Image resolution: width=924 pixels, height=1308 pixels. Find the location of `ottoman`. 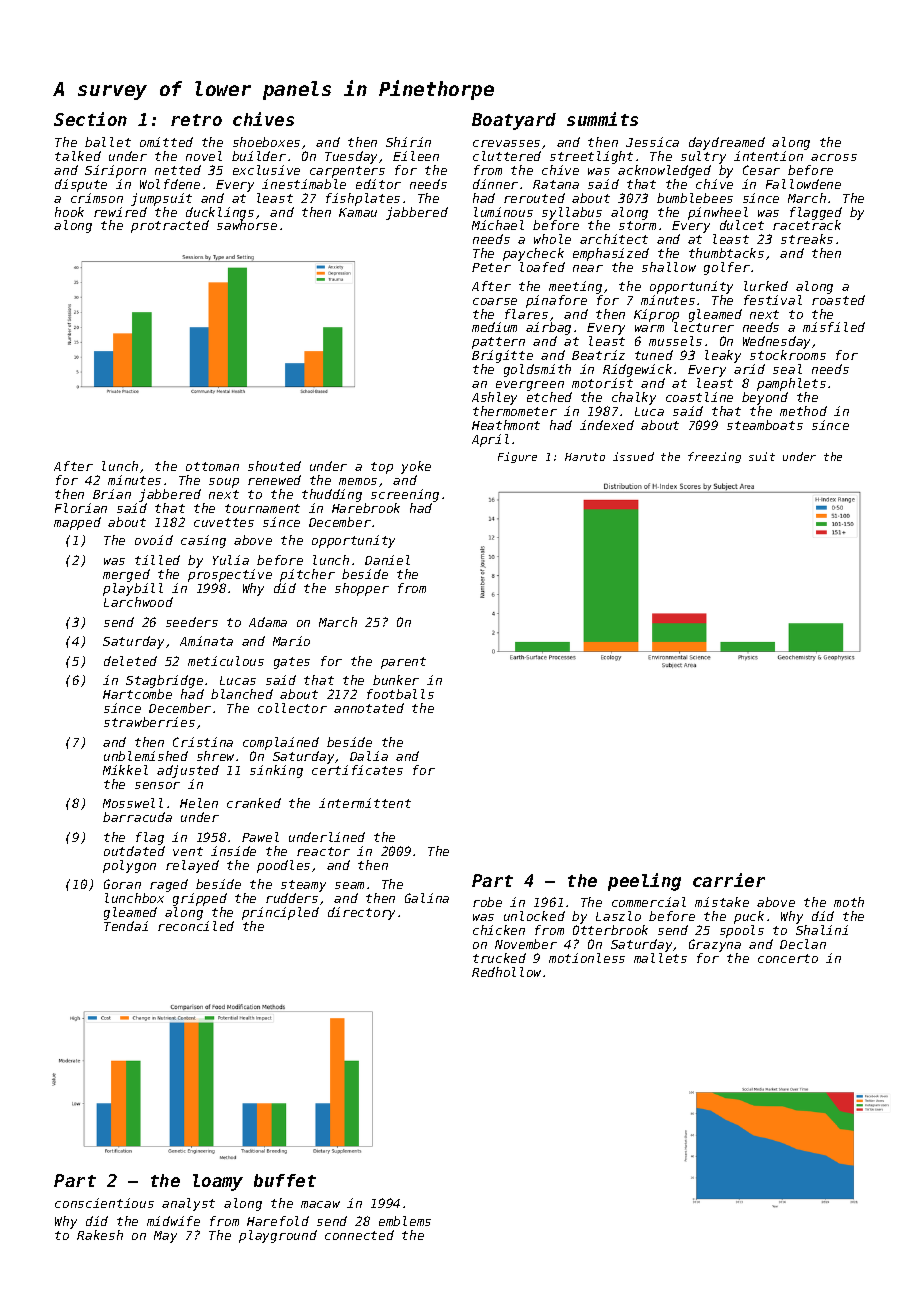

ottoman is located at coordinates (212, 466).
